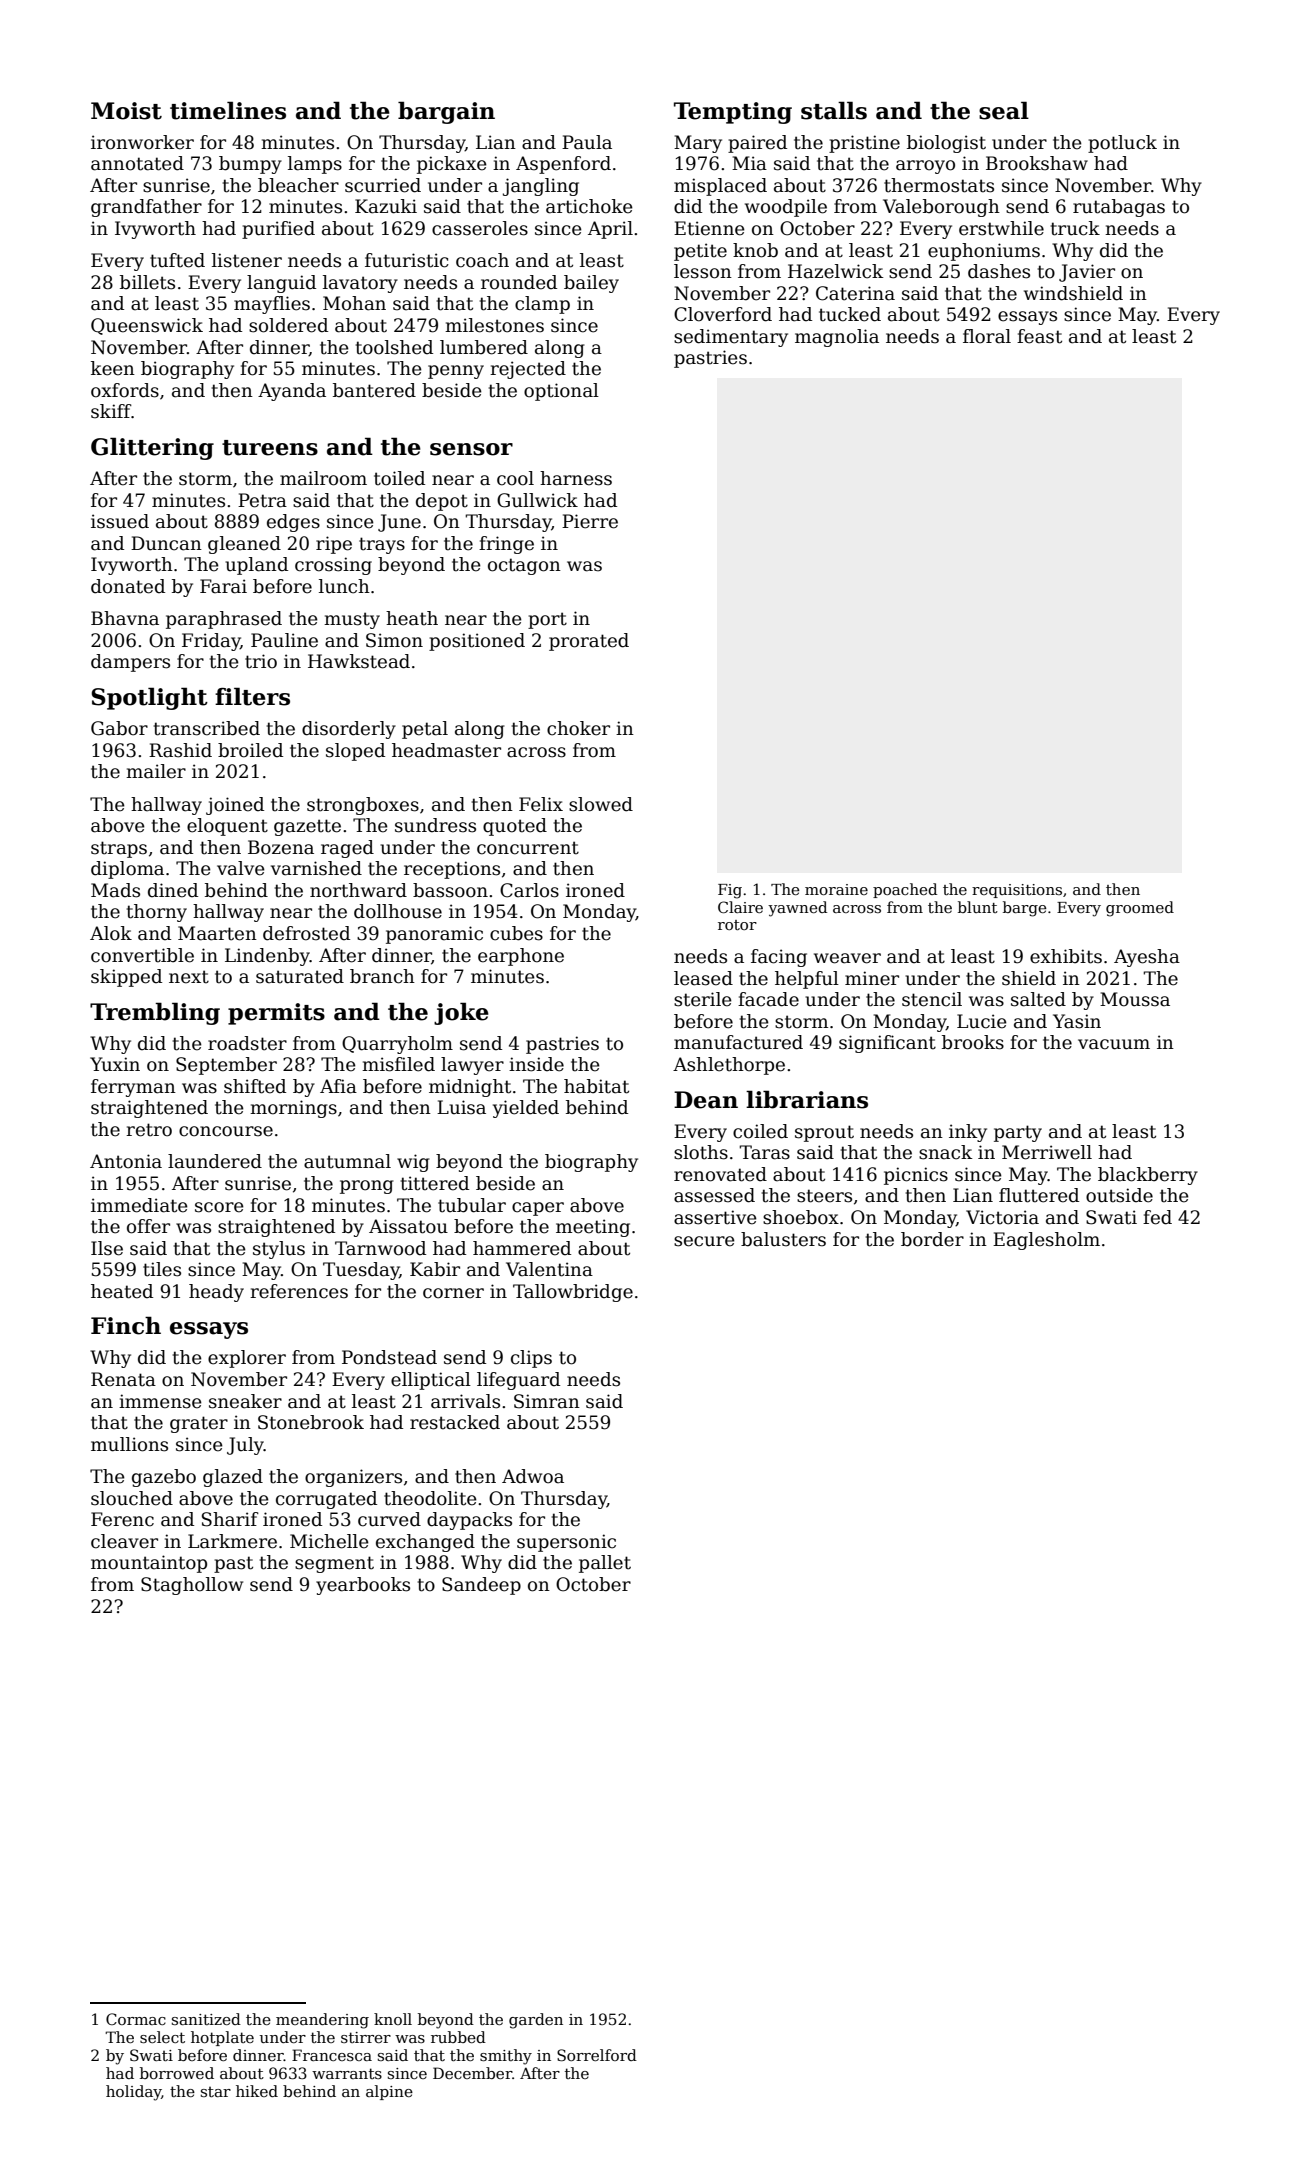  Describe the element at coordinates (601, 804) in the screenshot. I see `slowed` at that location.
